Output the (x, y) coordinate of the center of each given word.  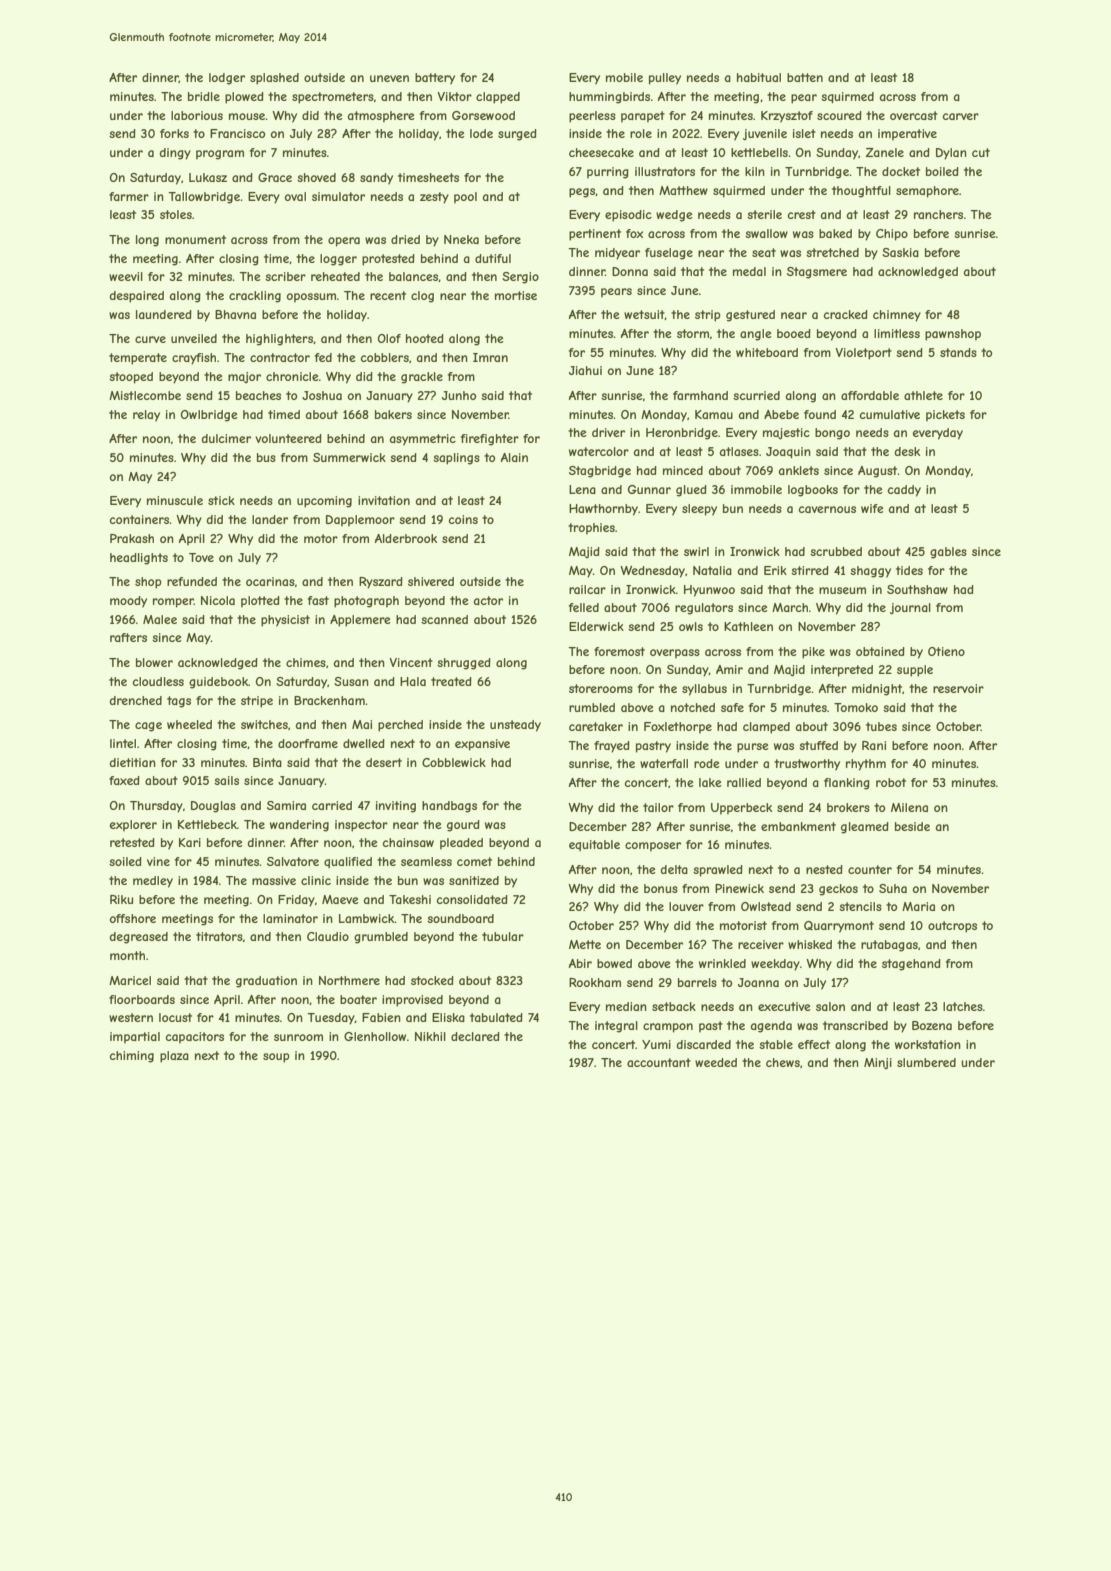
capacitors (195, 1038)
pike (813, 653)
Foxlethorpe (678, 728)
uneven (389, 78)
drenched (136, 700)
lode (481, 133)
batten (805, 77)
